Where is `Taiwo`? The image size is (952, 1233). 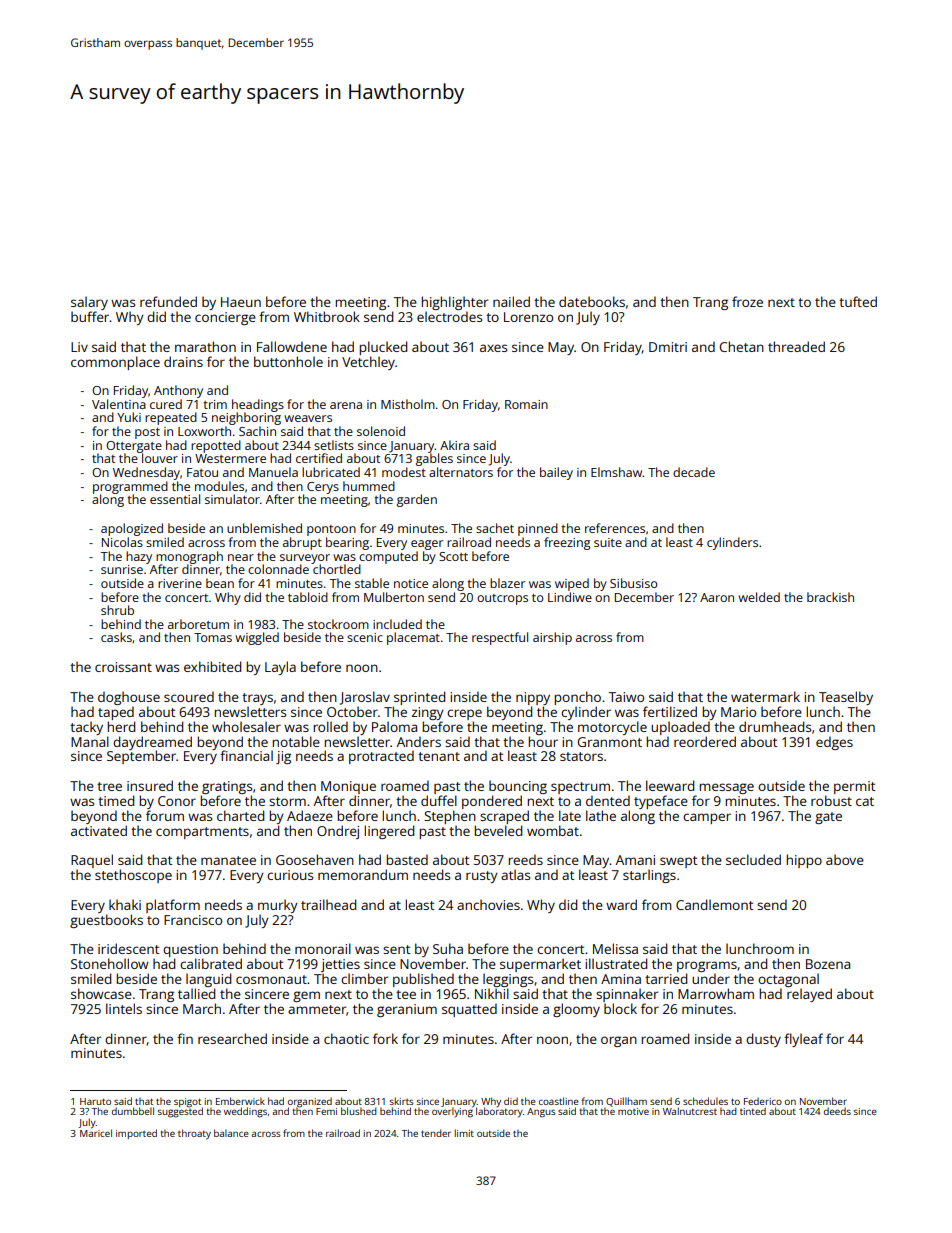
Taiwo is located at coordinates (626, 697).
